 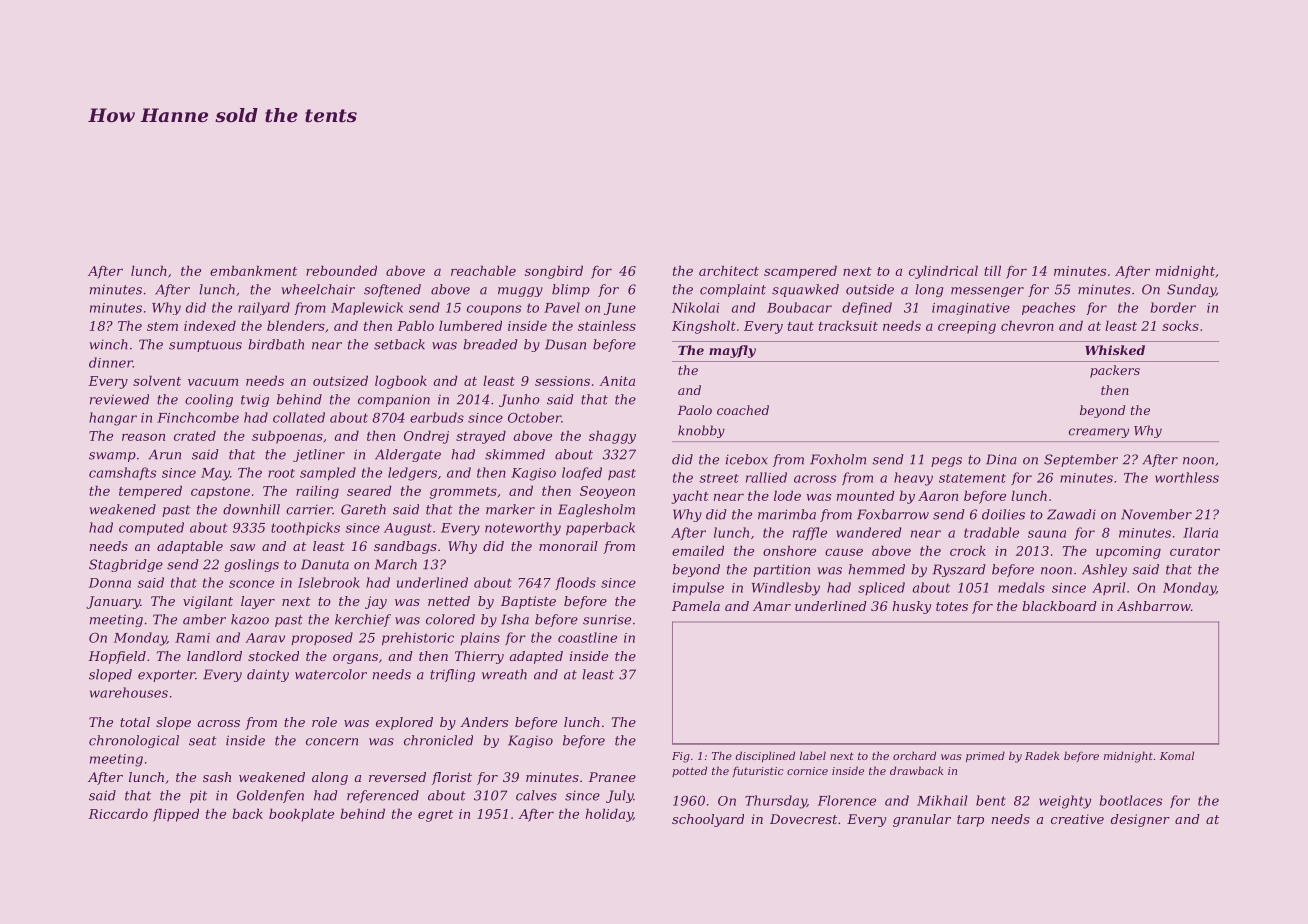 What do you see at coordinates (568, 546) in the image?
I see `monorail` at bounding box center [568, 546].
